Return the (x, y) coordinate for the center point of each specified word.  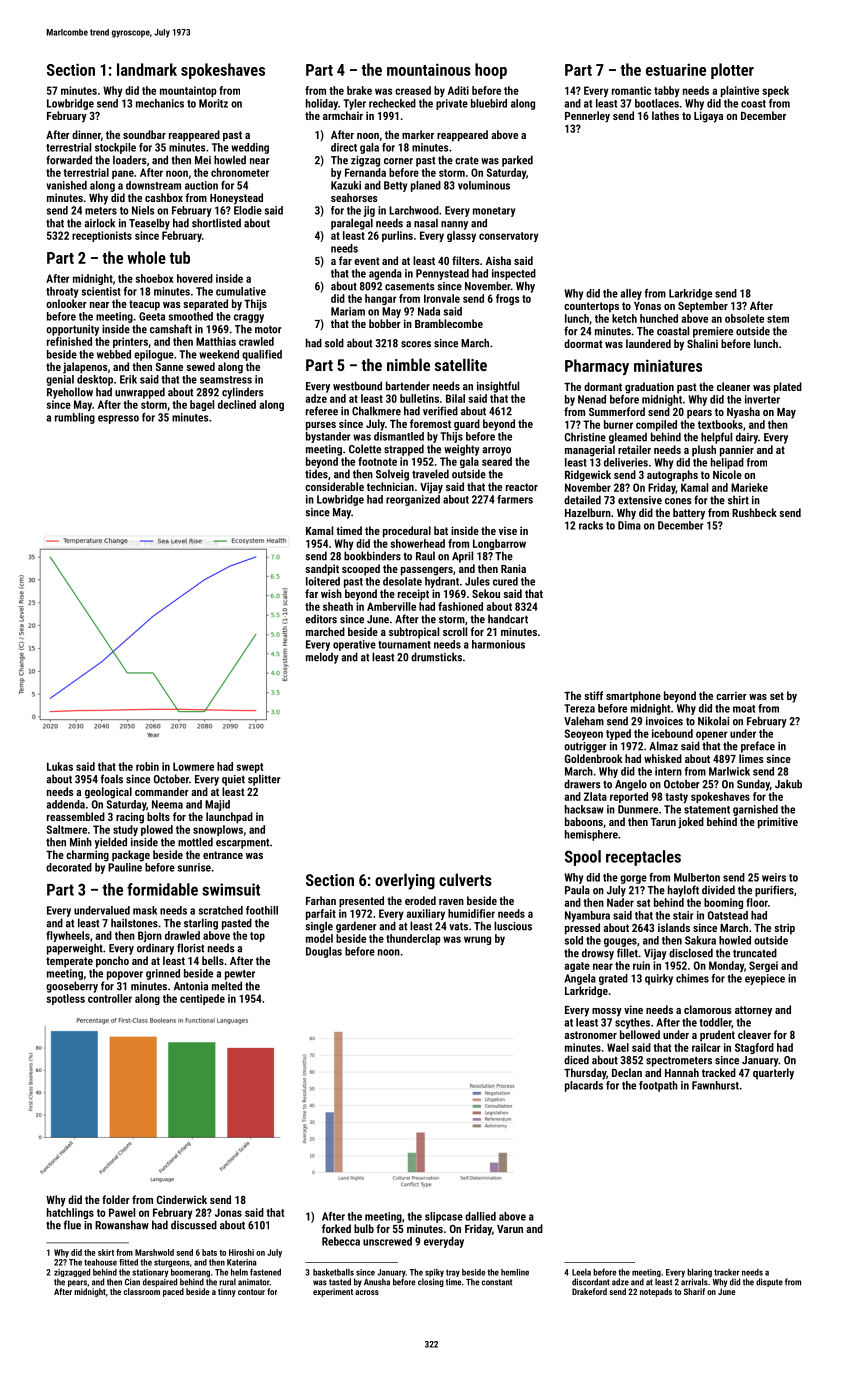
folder (116, 1199)
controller (110, 998)
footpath (658, 1086)
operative (354, 645)
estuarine (676, 69)
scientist (101, 291)
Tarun (663, 821)
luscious (513, 926)
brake (359, 90)
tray (453, 1273)
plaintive (740, 91)
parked (517, 161)
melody (322, 658)
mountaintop (188, 91)
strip (784, 929)
